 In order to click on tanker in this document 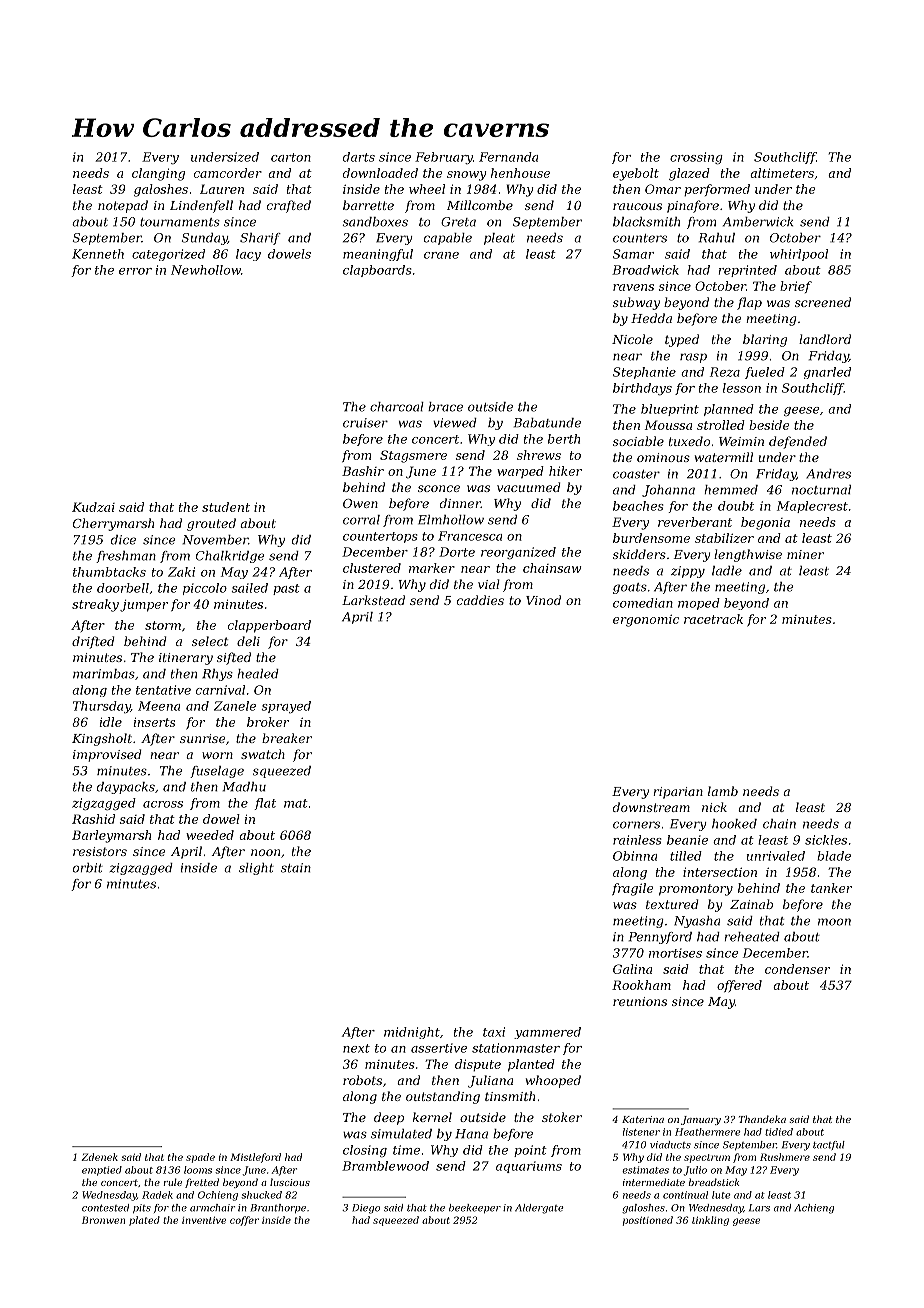, I will do `click(831, 888)`.
